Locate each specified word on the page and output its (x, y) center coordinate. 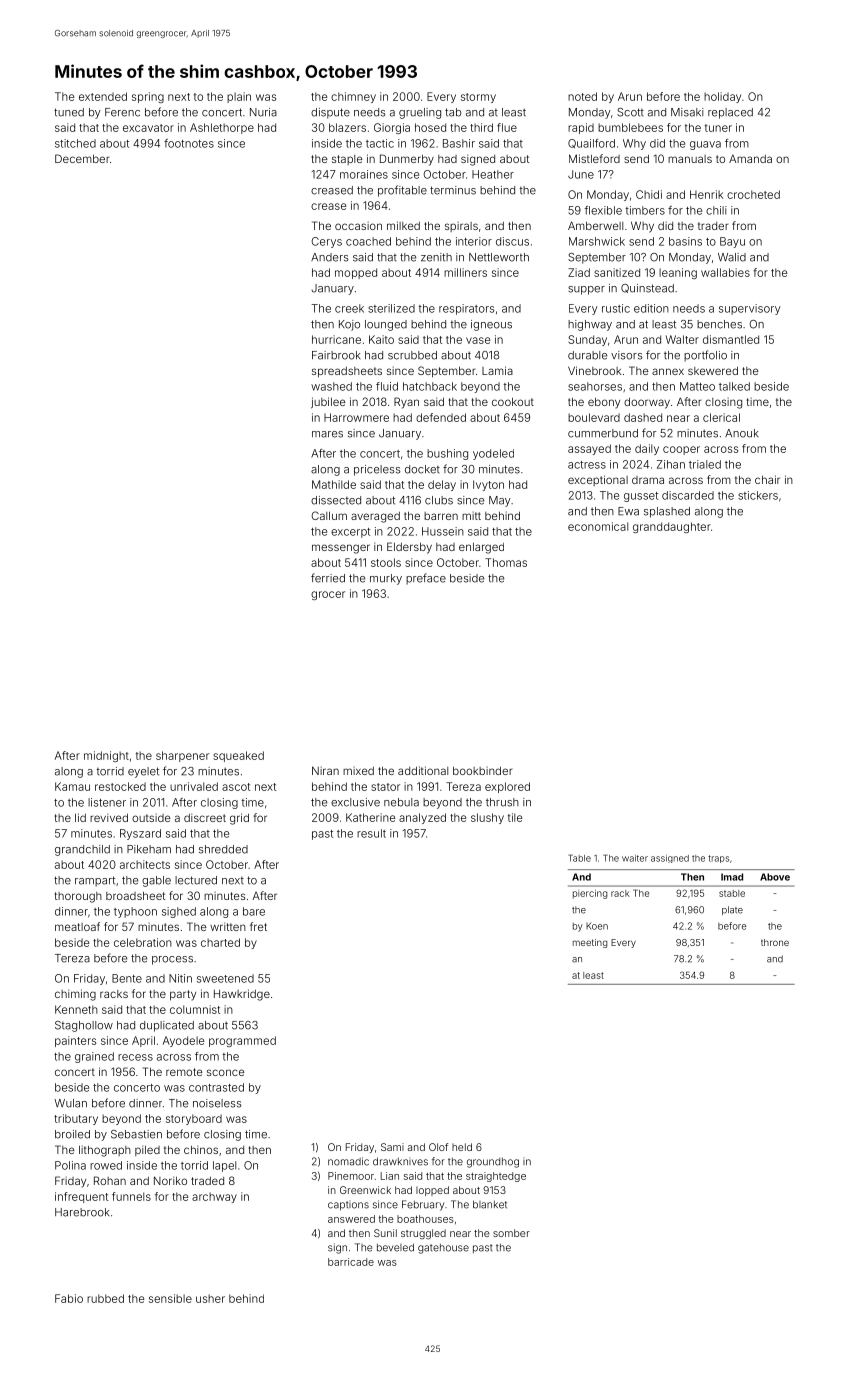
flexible (603, 210)
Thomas (506, 562)
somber (511, 1233)
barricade (351, 1262)
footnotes (189, 143)
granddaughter (672, 527)
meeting (590, 943)
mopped (356, 273)
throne (775, 942)
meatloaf (77, 926)
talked (734, 386)
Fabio (69, 1298)
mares (327, 434)
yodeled (493, 454)
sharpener (182, 756)
